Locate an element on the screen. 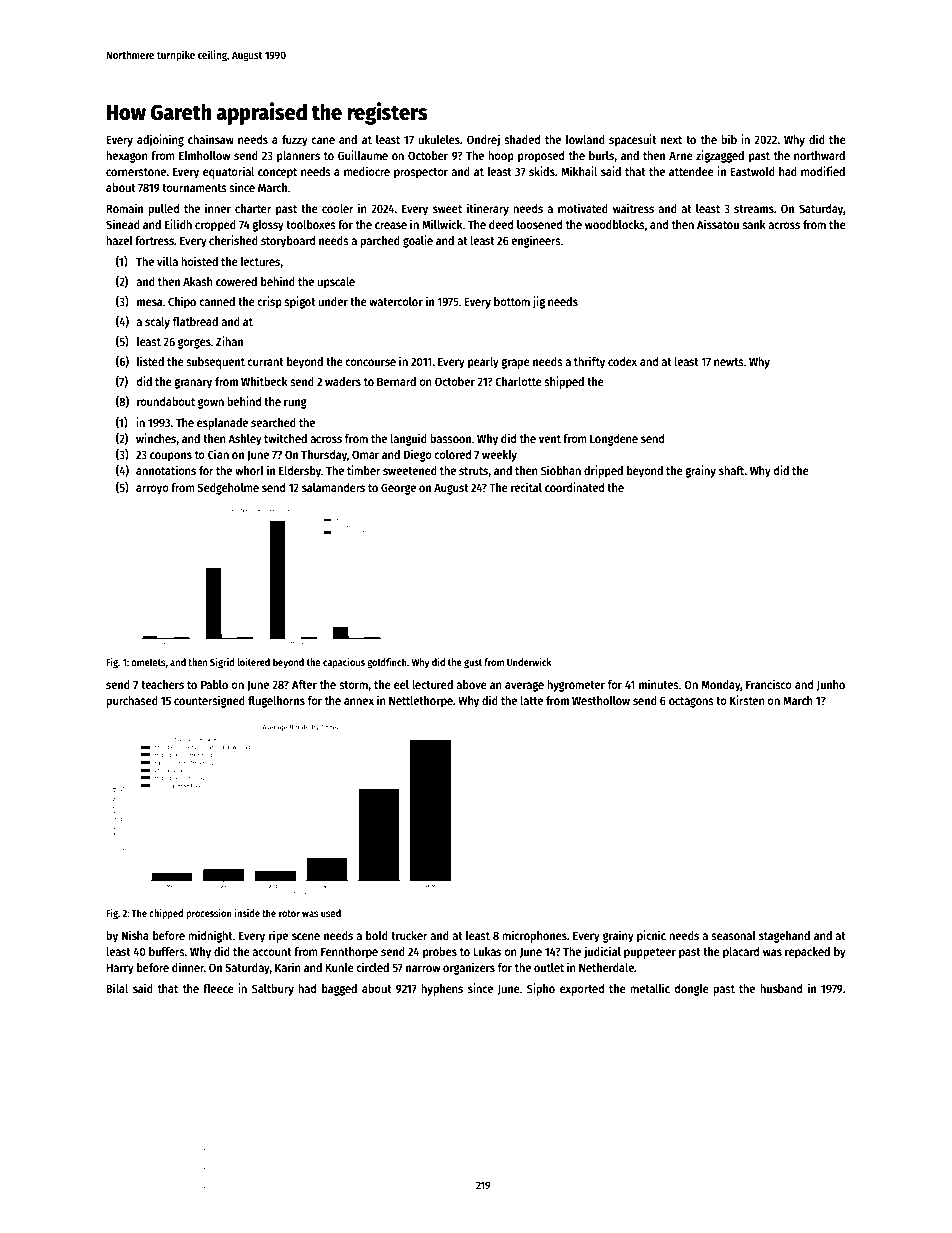  shaded is located at coordinates (522, 139).
